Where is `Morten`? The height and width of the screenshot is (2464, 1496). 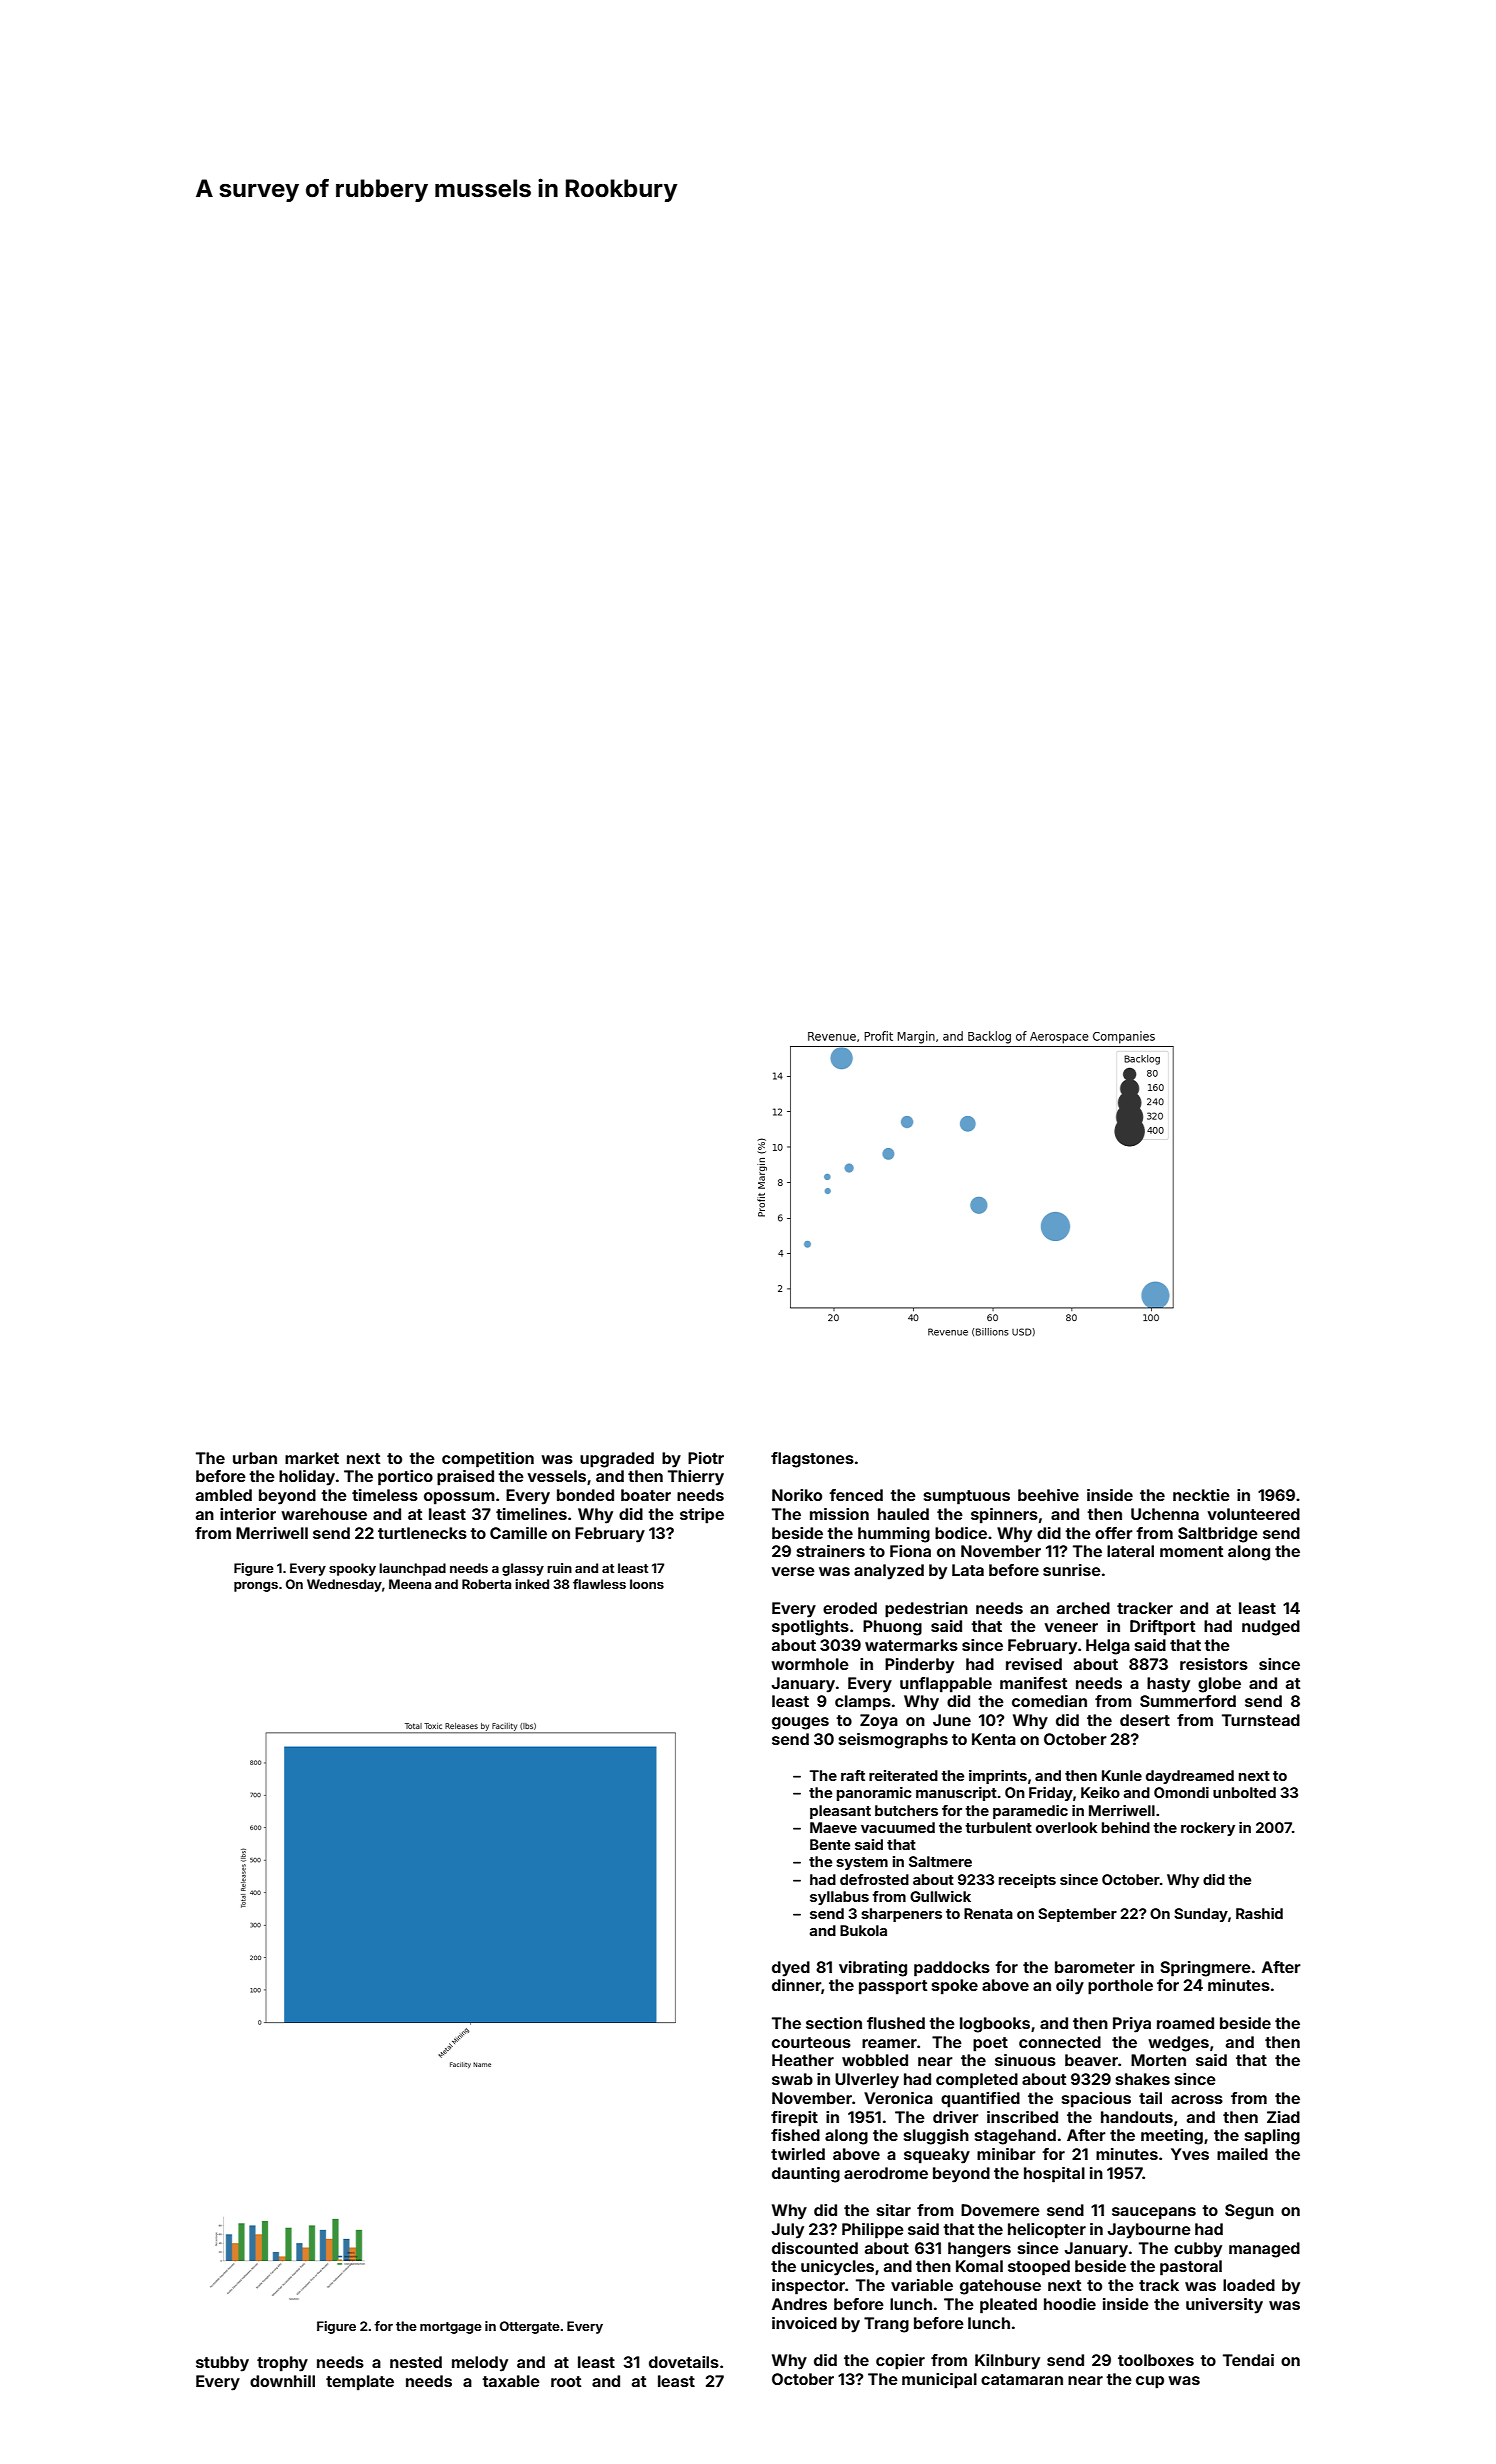
Morten is located at coordinates (1158, 2060).
